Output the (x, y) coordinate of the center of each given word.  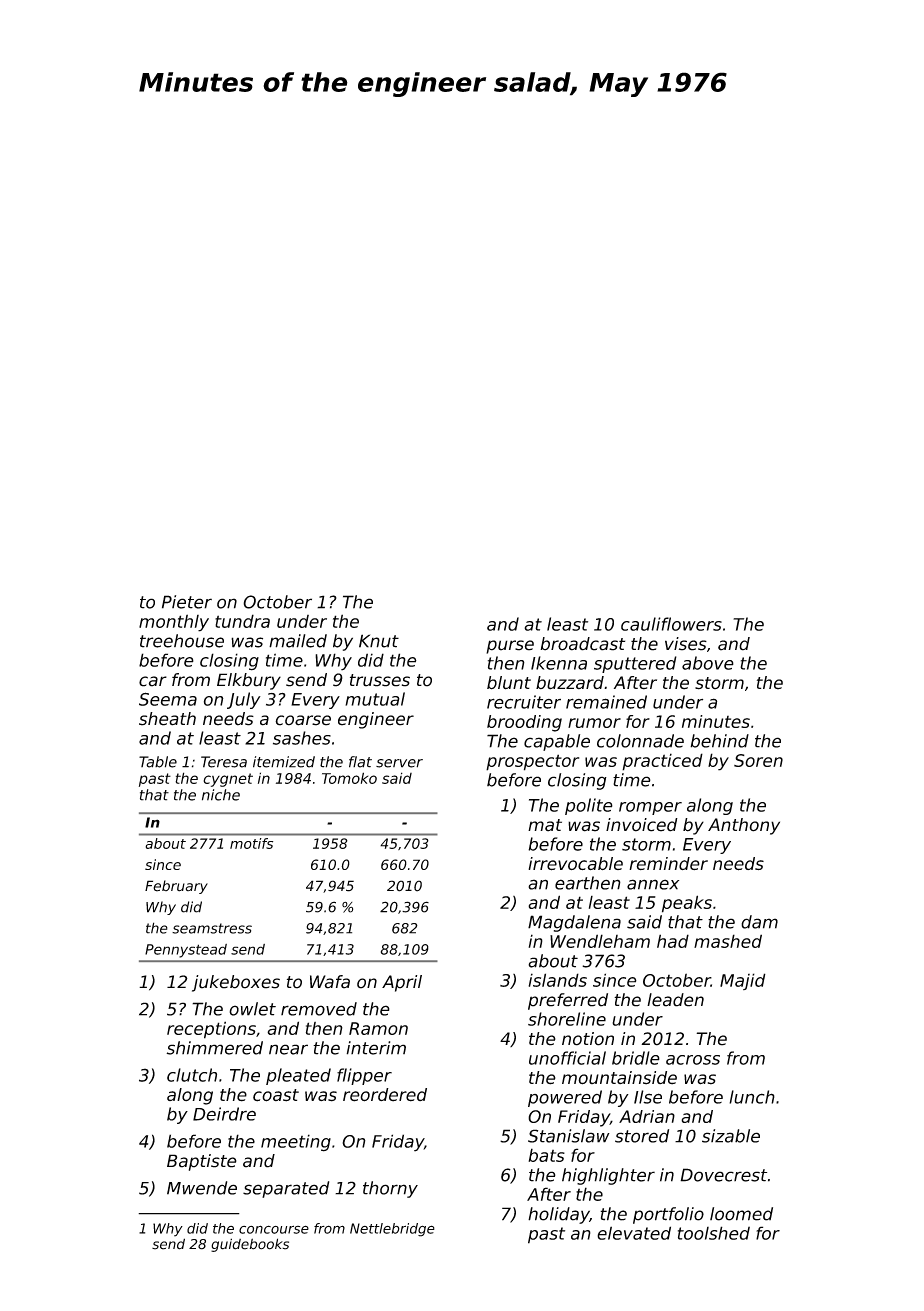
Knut (379, 641)
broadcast (582, 644)
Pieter (187, 602)
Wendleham (600, 941)
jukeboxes (236, 983)
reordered (385, 1095)
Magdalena (574, 923)
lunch (752, 1097)
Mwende (202, 1188)
